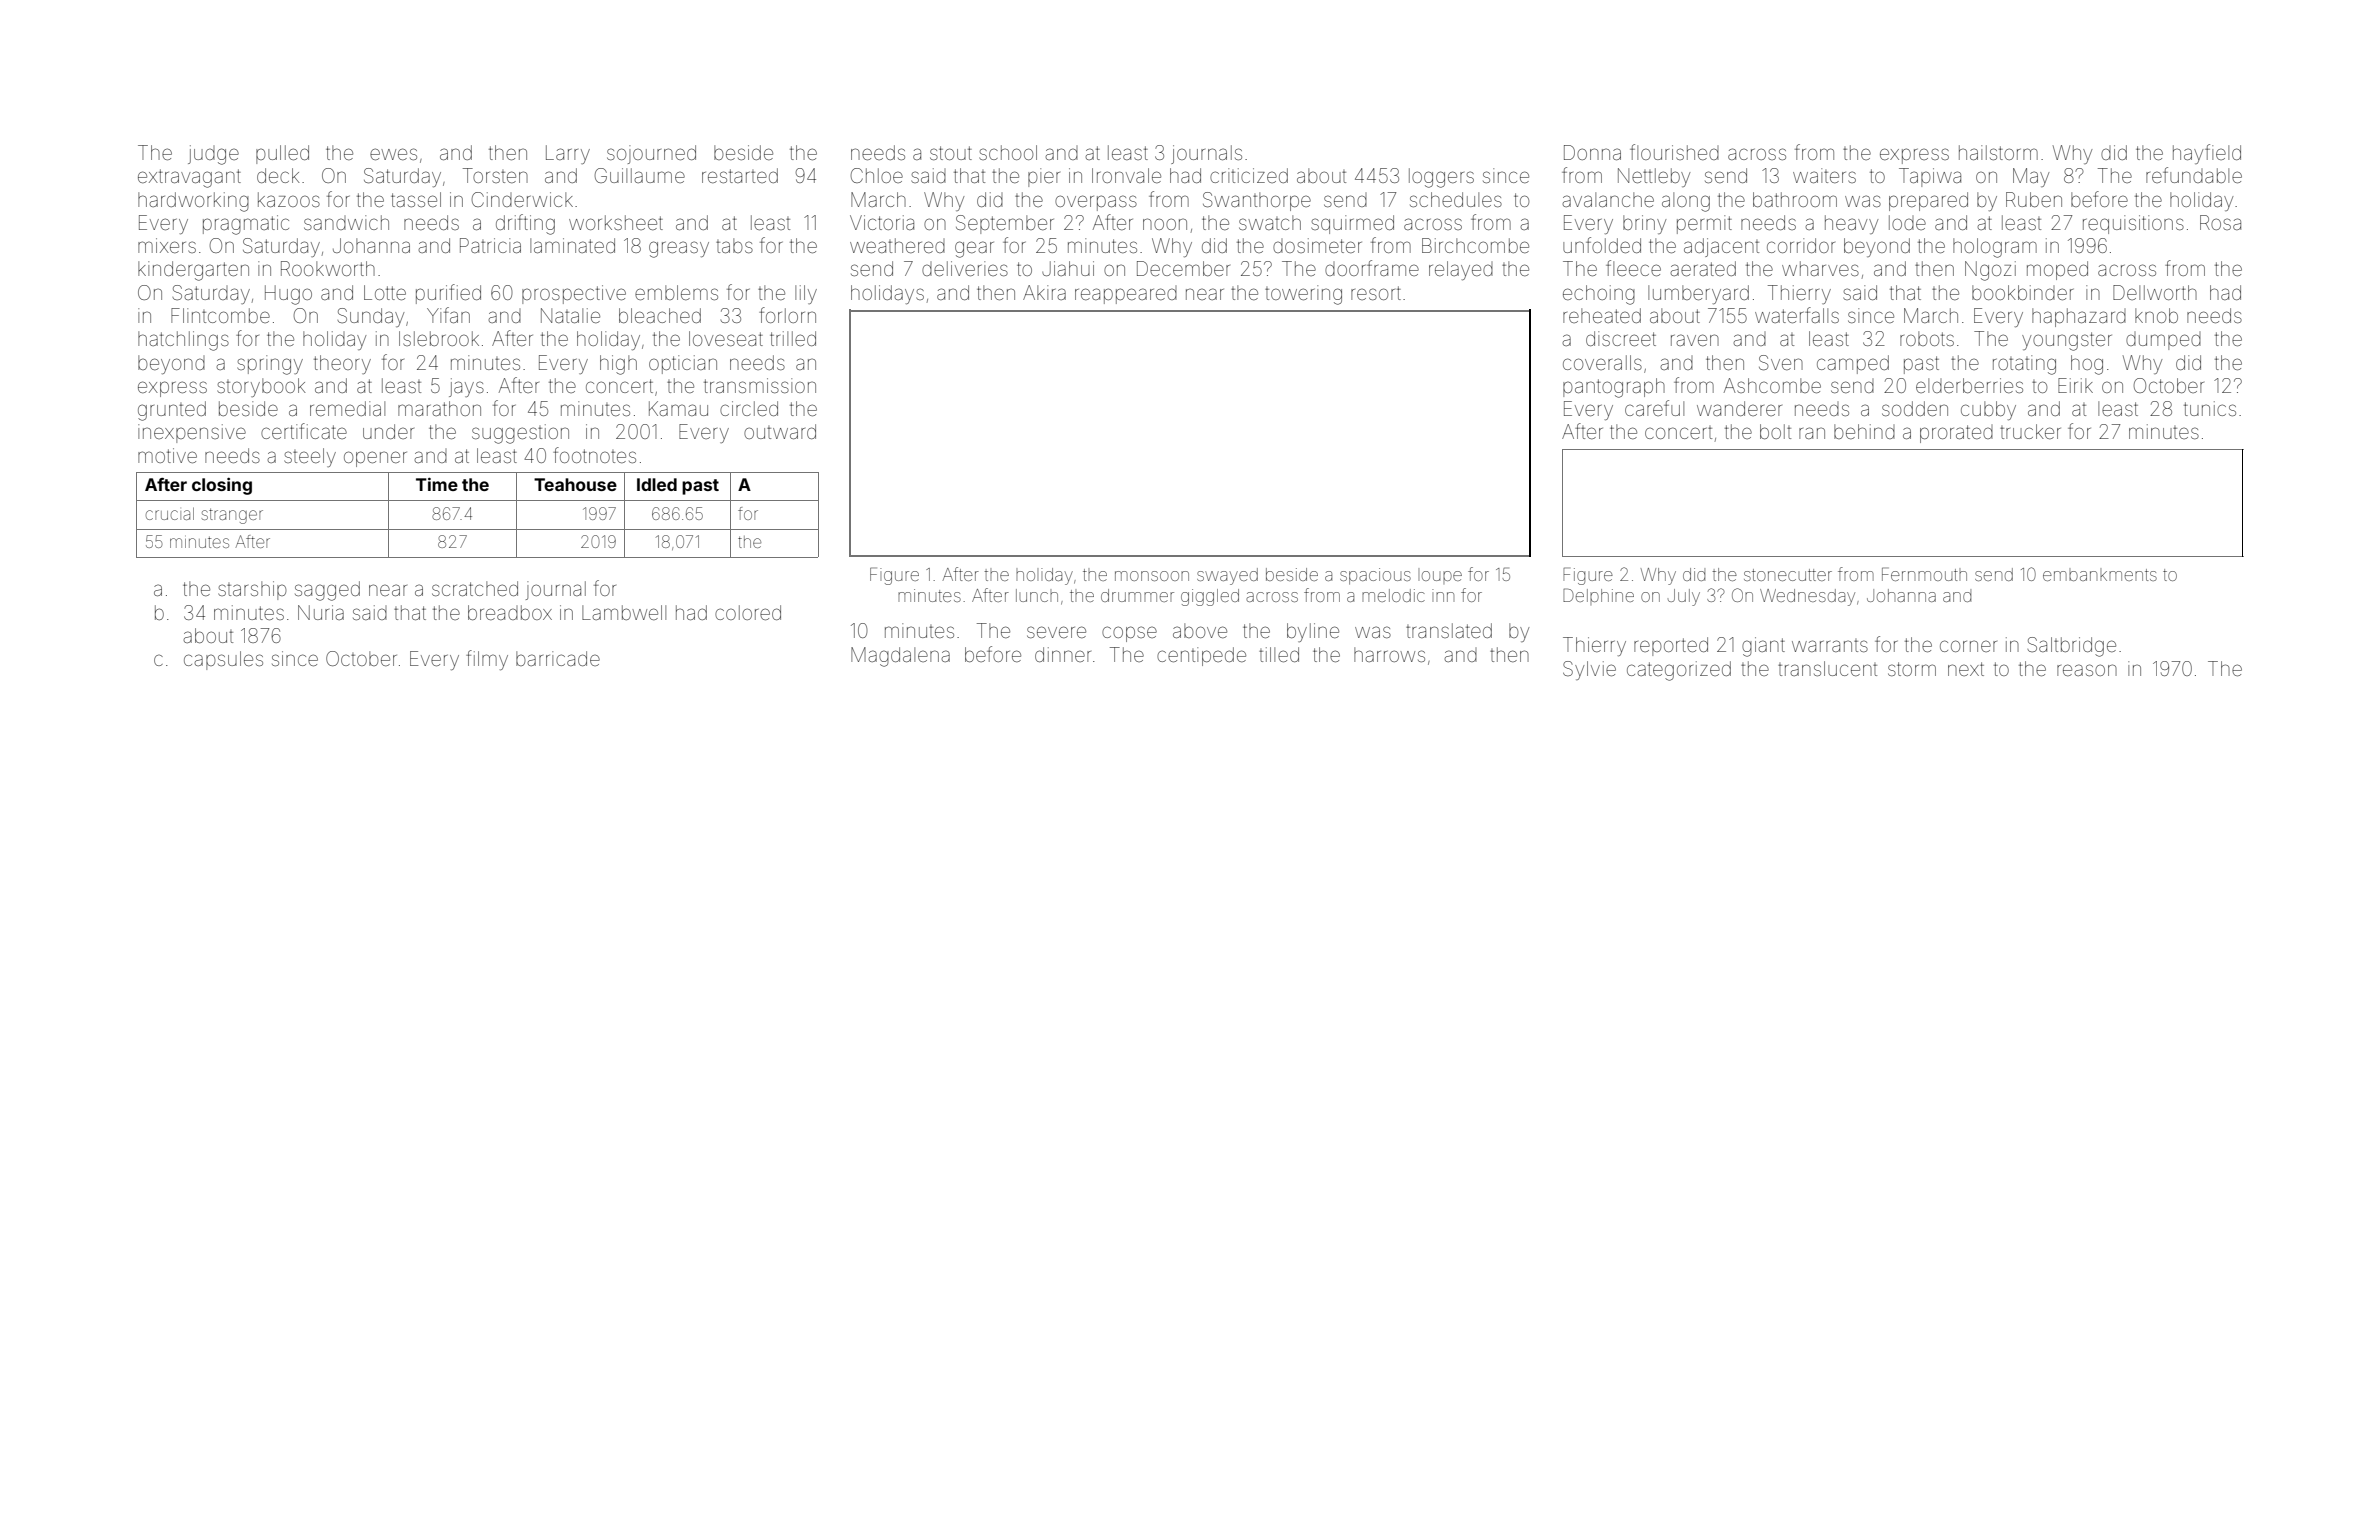 The width and height of the screenshot is (2380, 1540). What do you see at coordinates (1152, 576) in the screenshot?
I see `monsoon` at bounding box center [1152, 576].
